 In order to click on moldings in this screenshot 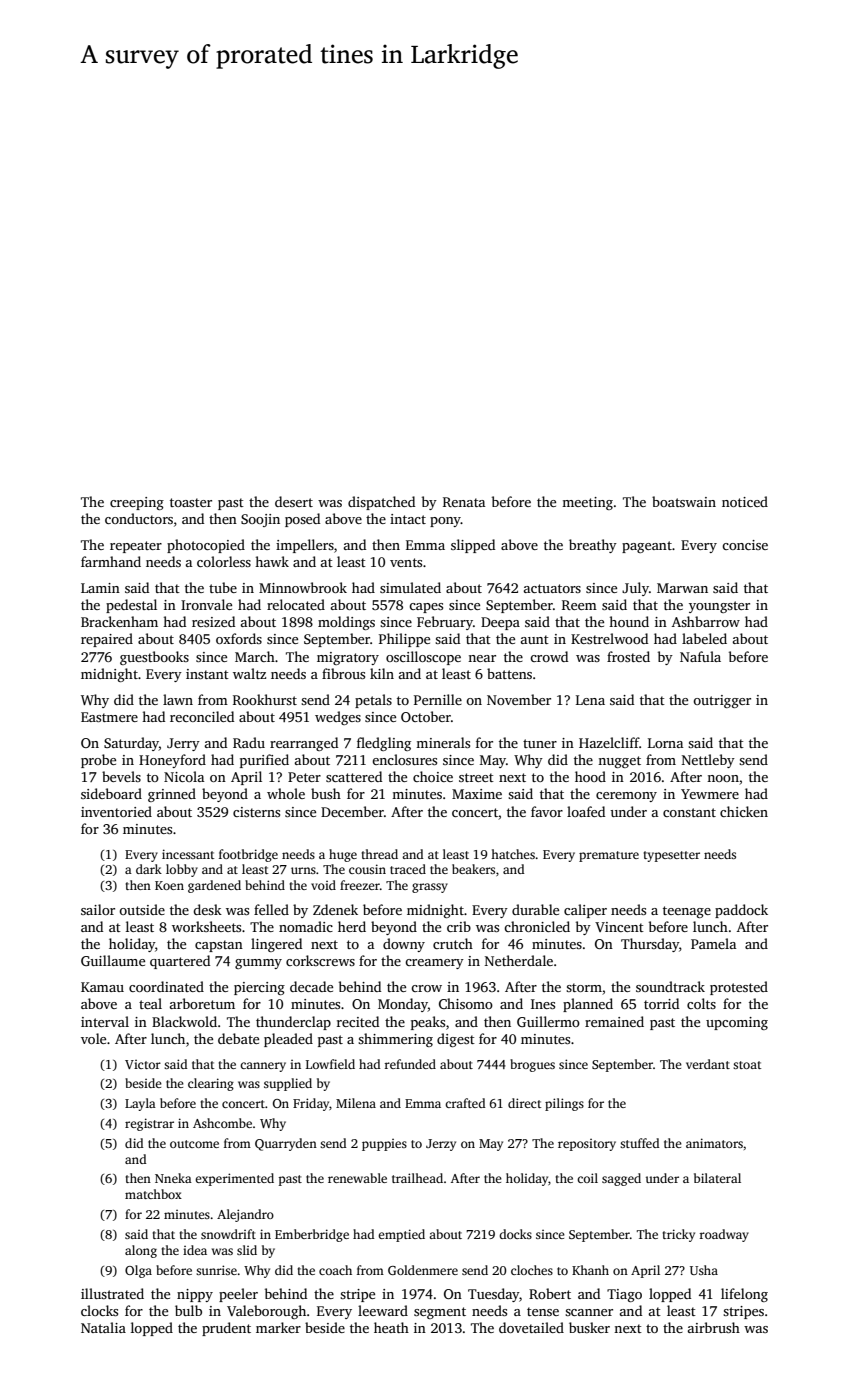, I will do `click(346, 623)`.
